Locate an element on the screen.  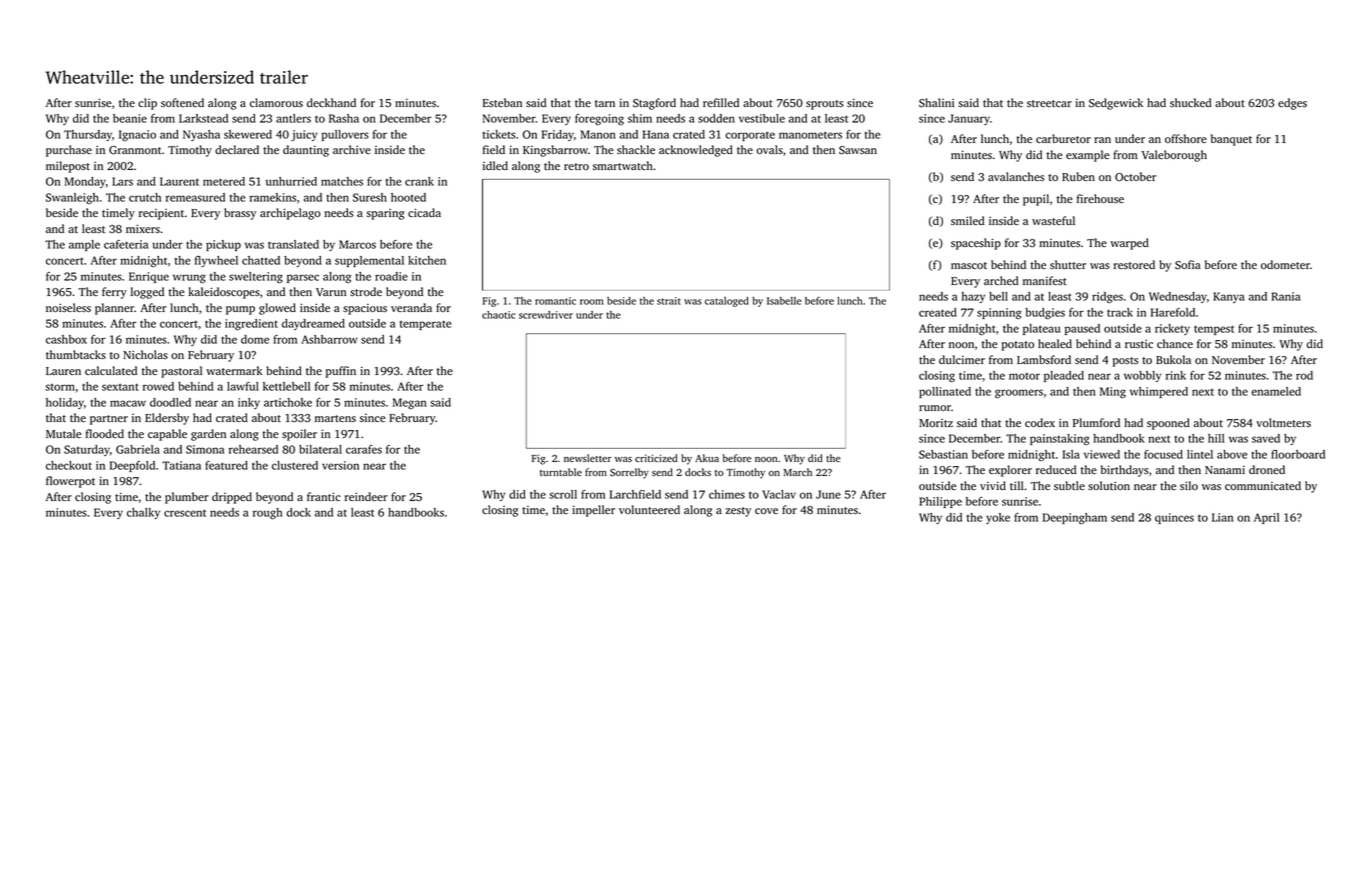
flowerpot is located at coordinates (70, 482).
